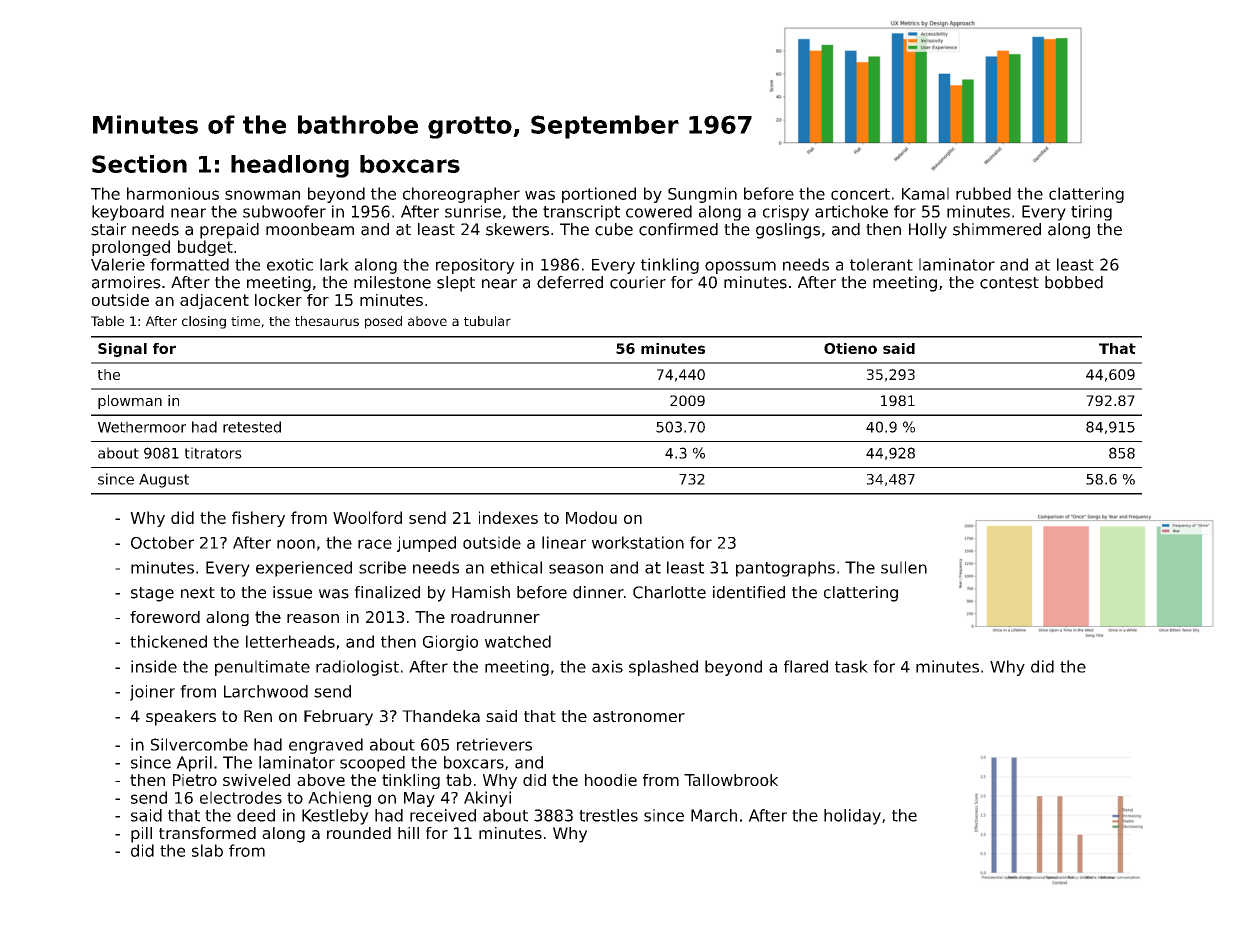  Describe the element at coordinates (591, 517) in the screenshot. I see `Modou` at that location.
